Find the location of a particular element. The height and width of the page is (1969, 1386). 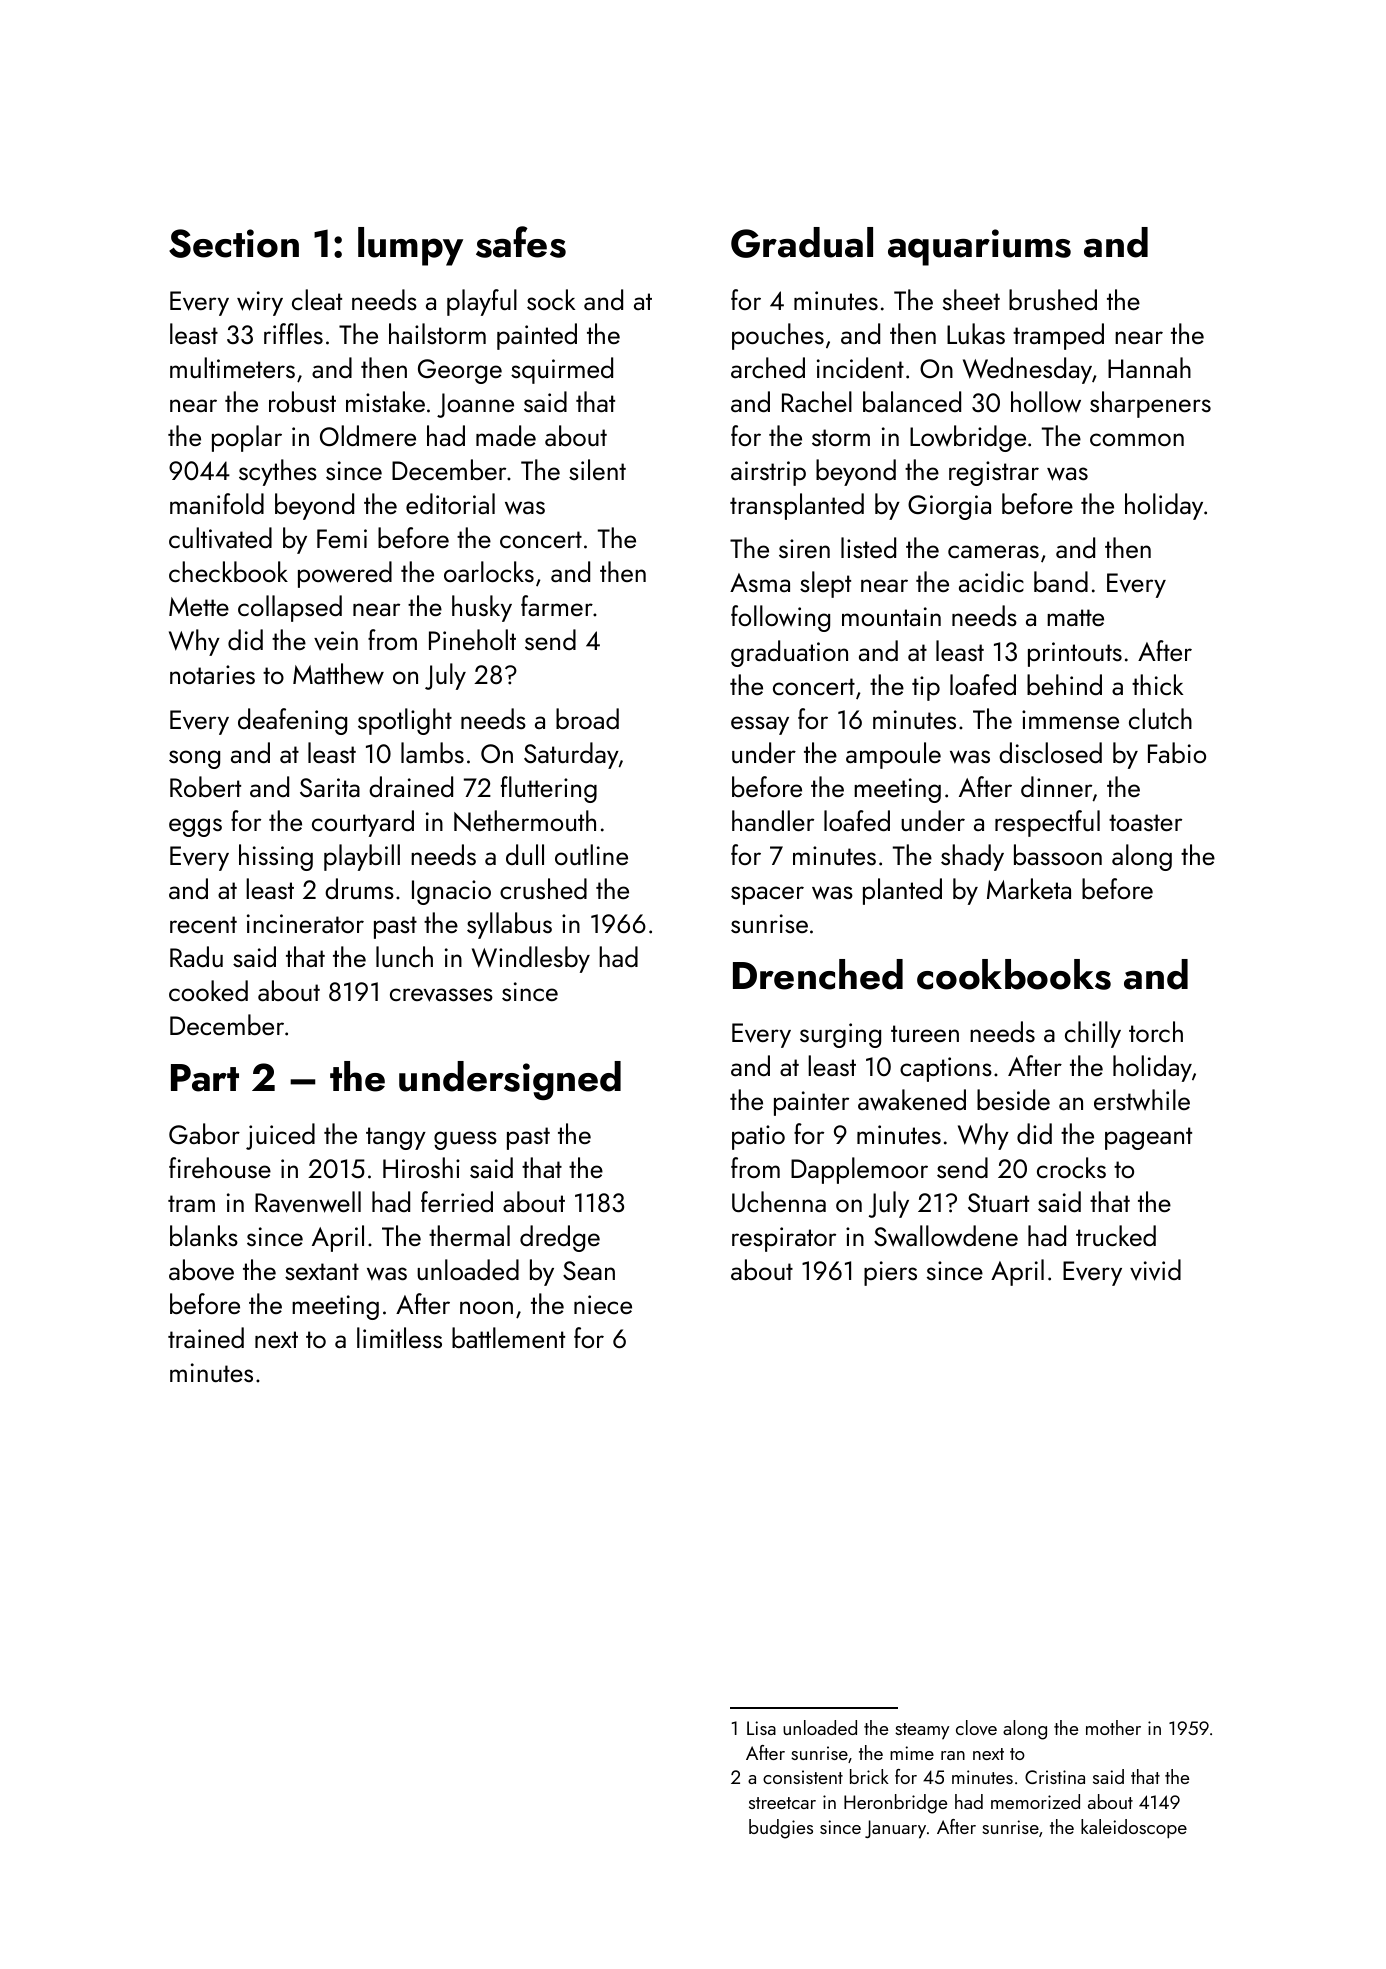

Fabio is located at coordinates (1177, 752).
